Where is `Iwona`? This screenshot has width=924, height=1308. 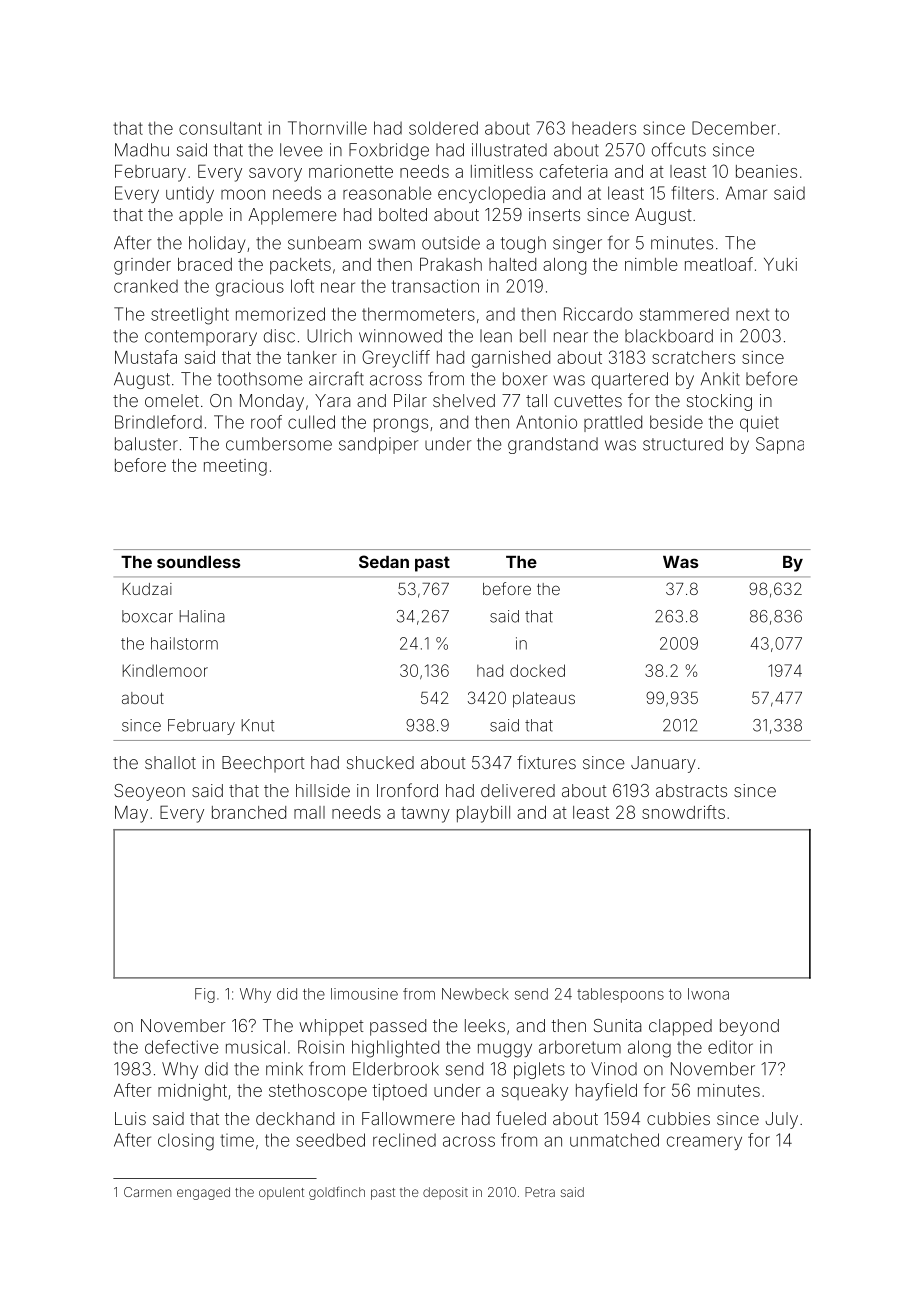
Iwona is located at coordinates (708, 994).
